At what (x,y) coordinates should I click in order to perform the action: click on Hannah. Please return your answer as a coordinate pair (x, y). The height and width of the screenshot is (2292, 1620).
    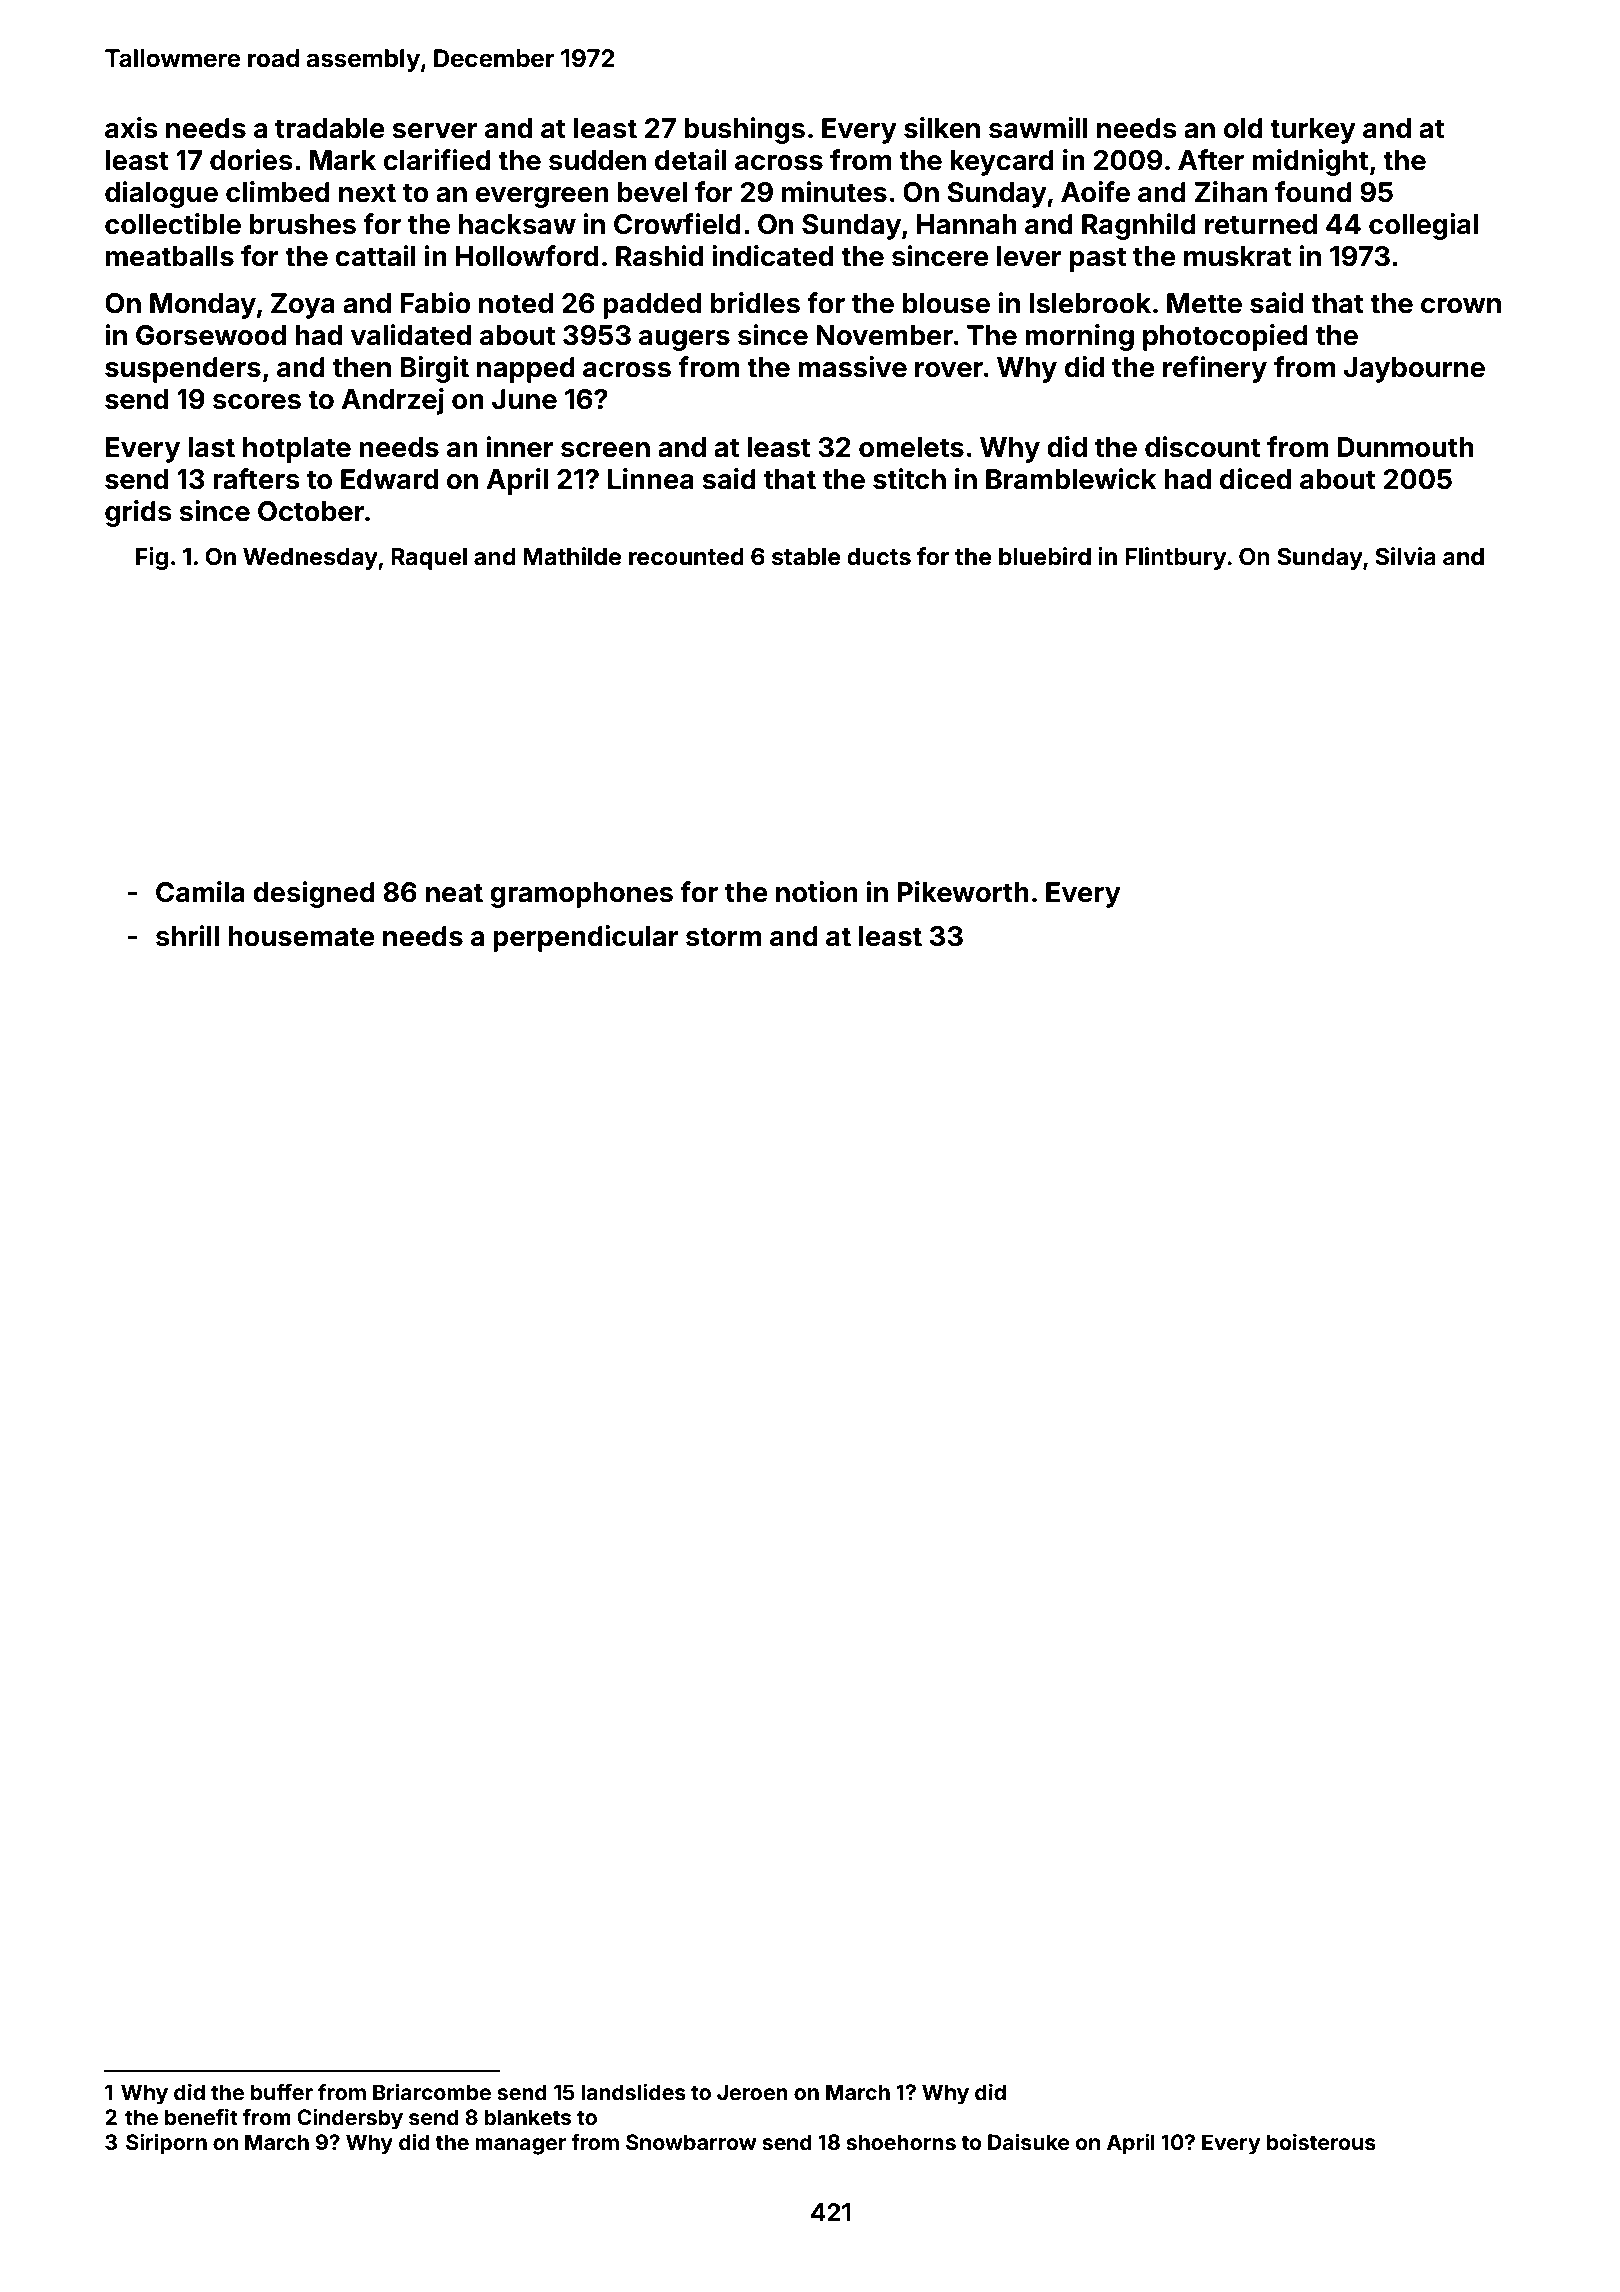
    Looking at the image, I should click on (967, 224).
